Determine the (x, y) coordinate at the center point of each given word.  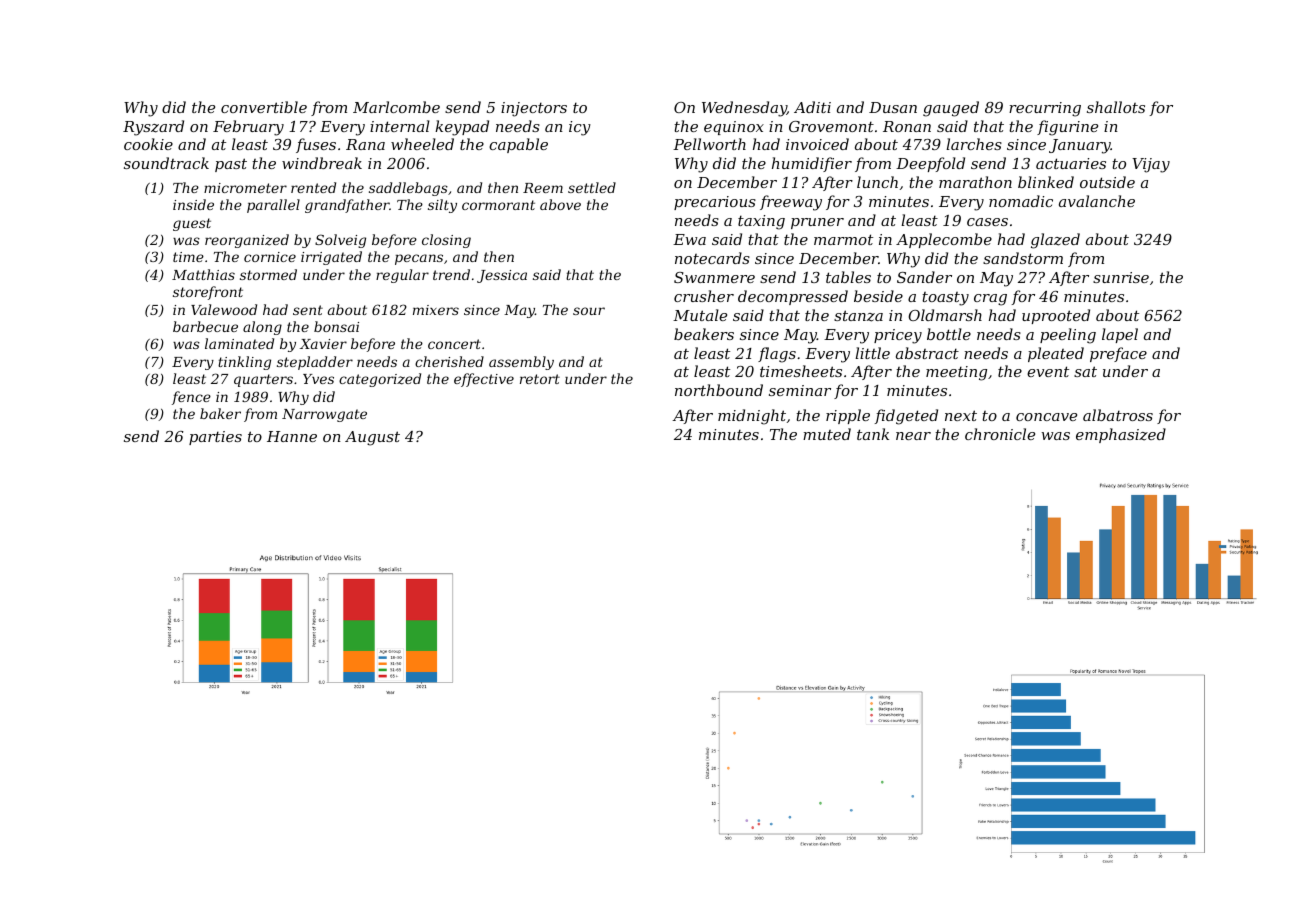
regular (402, 276)
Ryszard (153, 128)
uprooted (1056, 316)
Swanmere (714, 277)
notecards (712, 258)
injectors (534, 109)
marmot (843, 239)
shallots (1116, 107)
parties (215, 438)
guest (192, 224)
